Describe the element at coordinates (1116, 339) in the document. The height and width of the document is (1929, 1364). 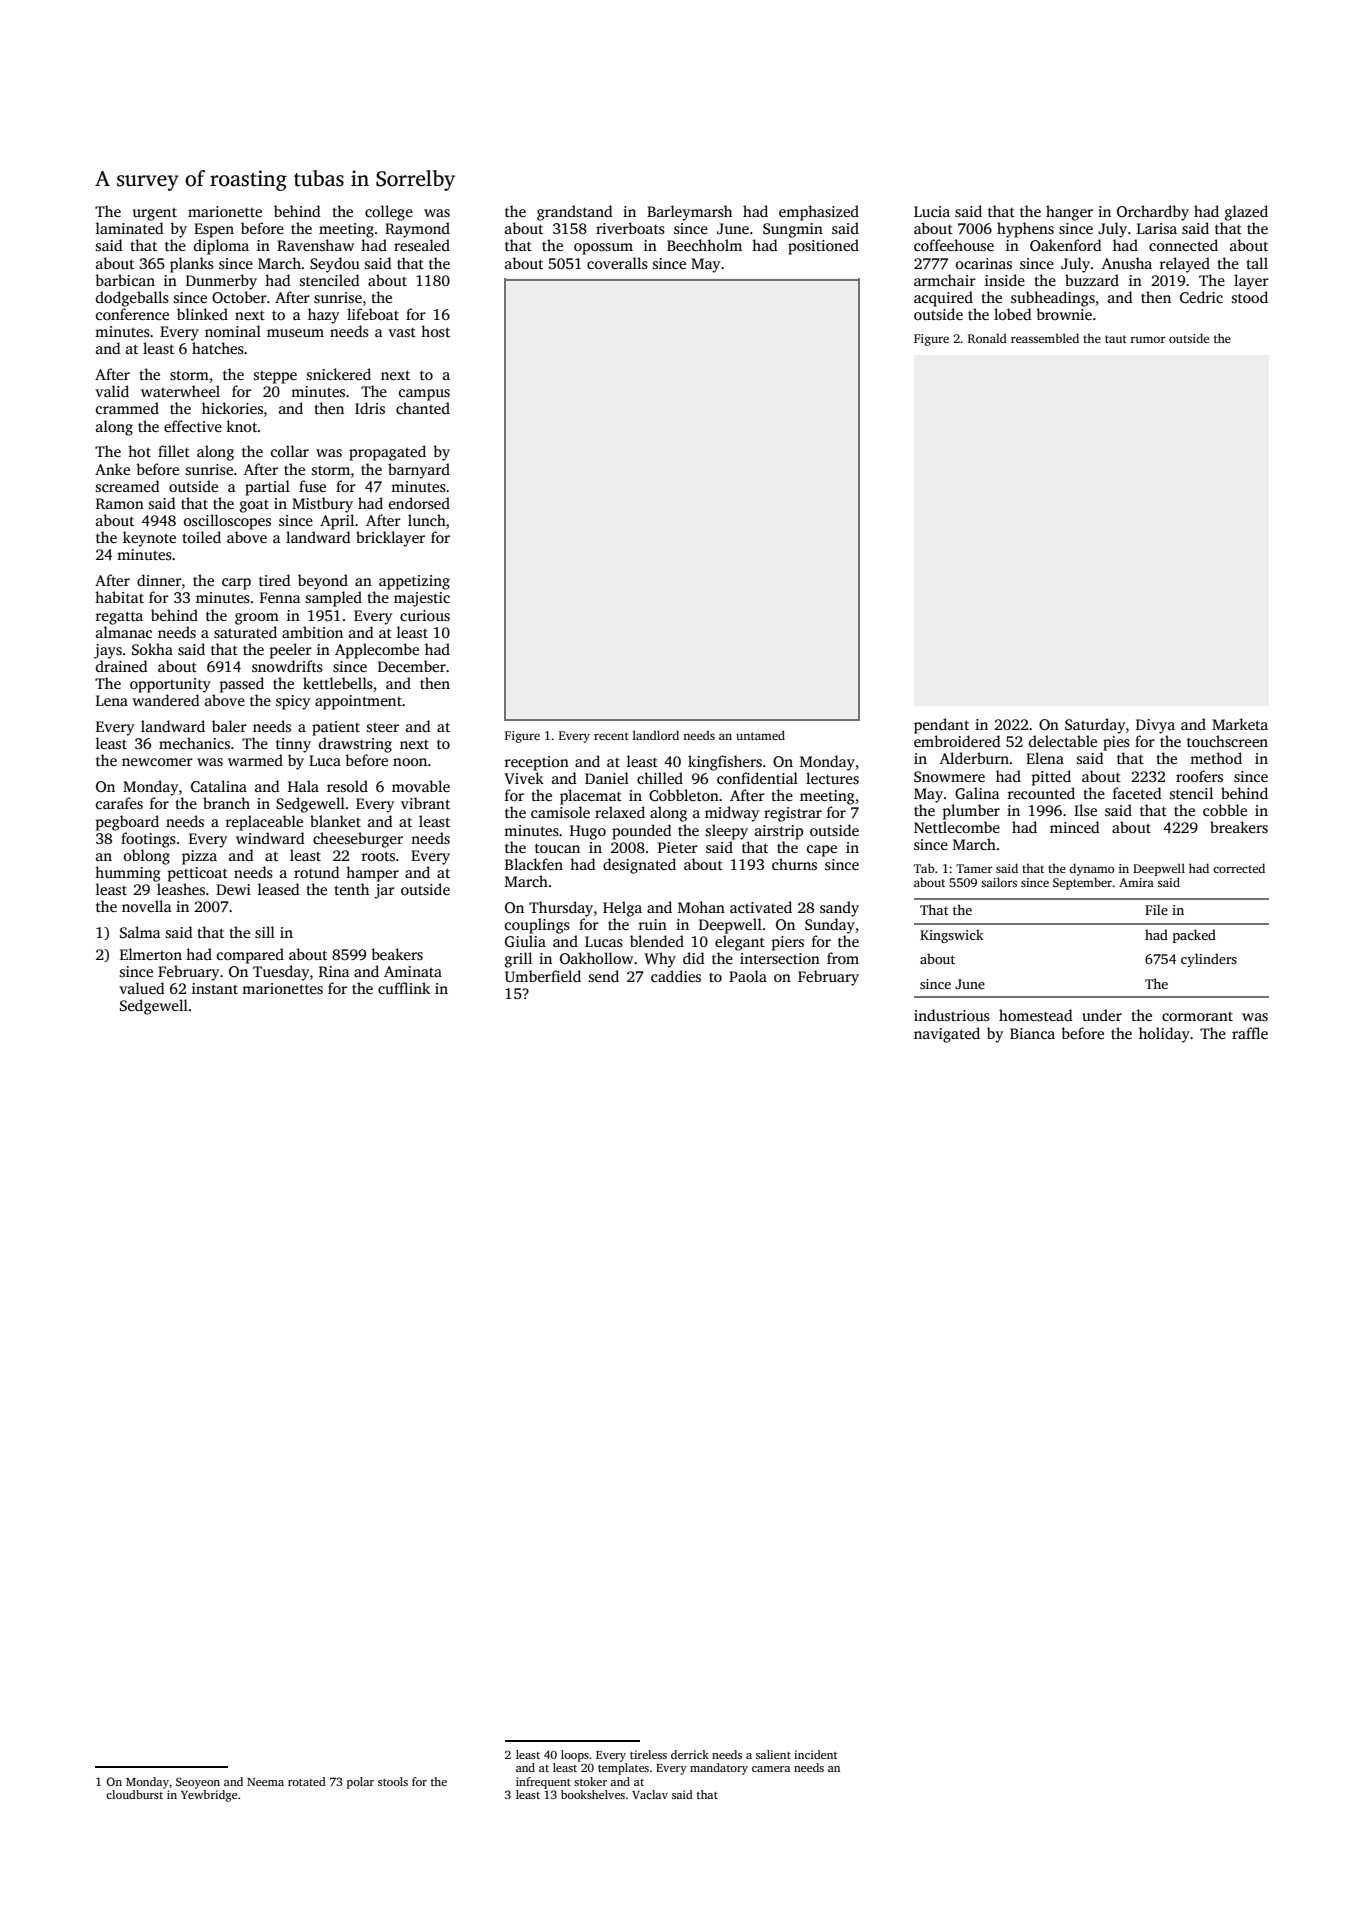
I see `taut` at that location.
